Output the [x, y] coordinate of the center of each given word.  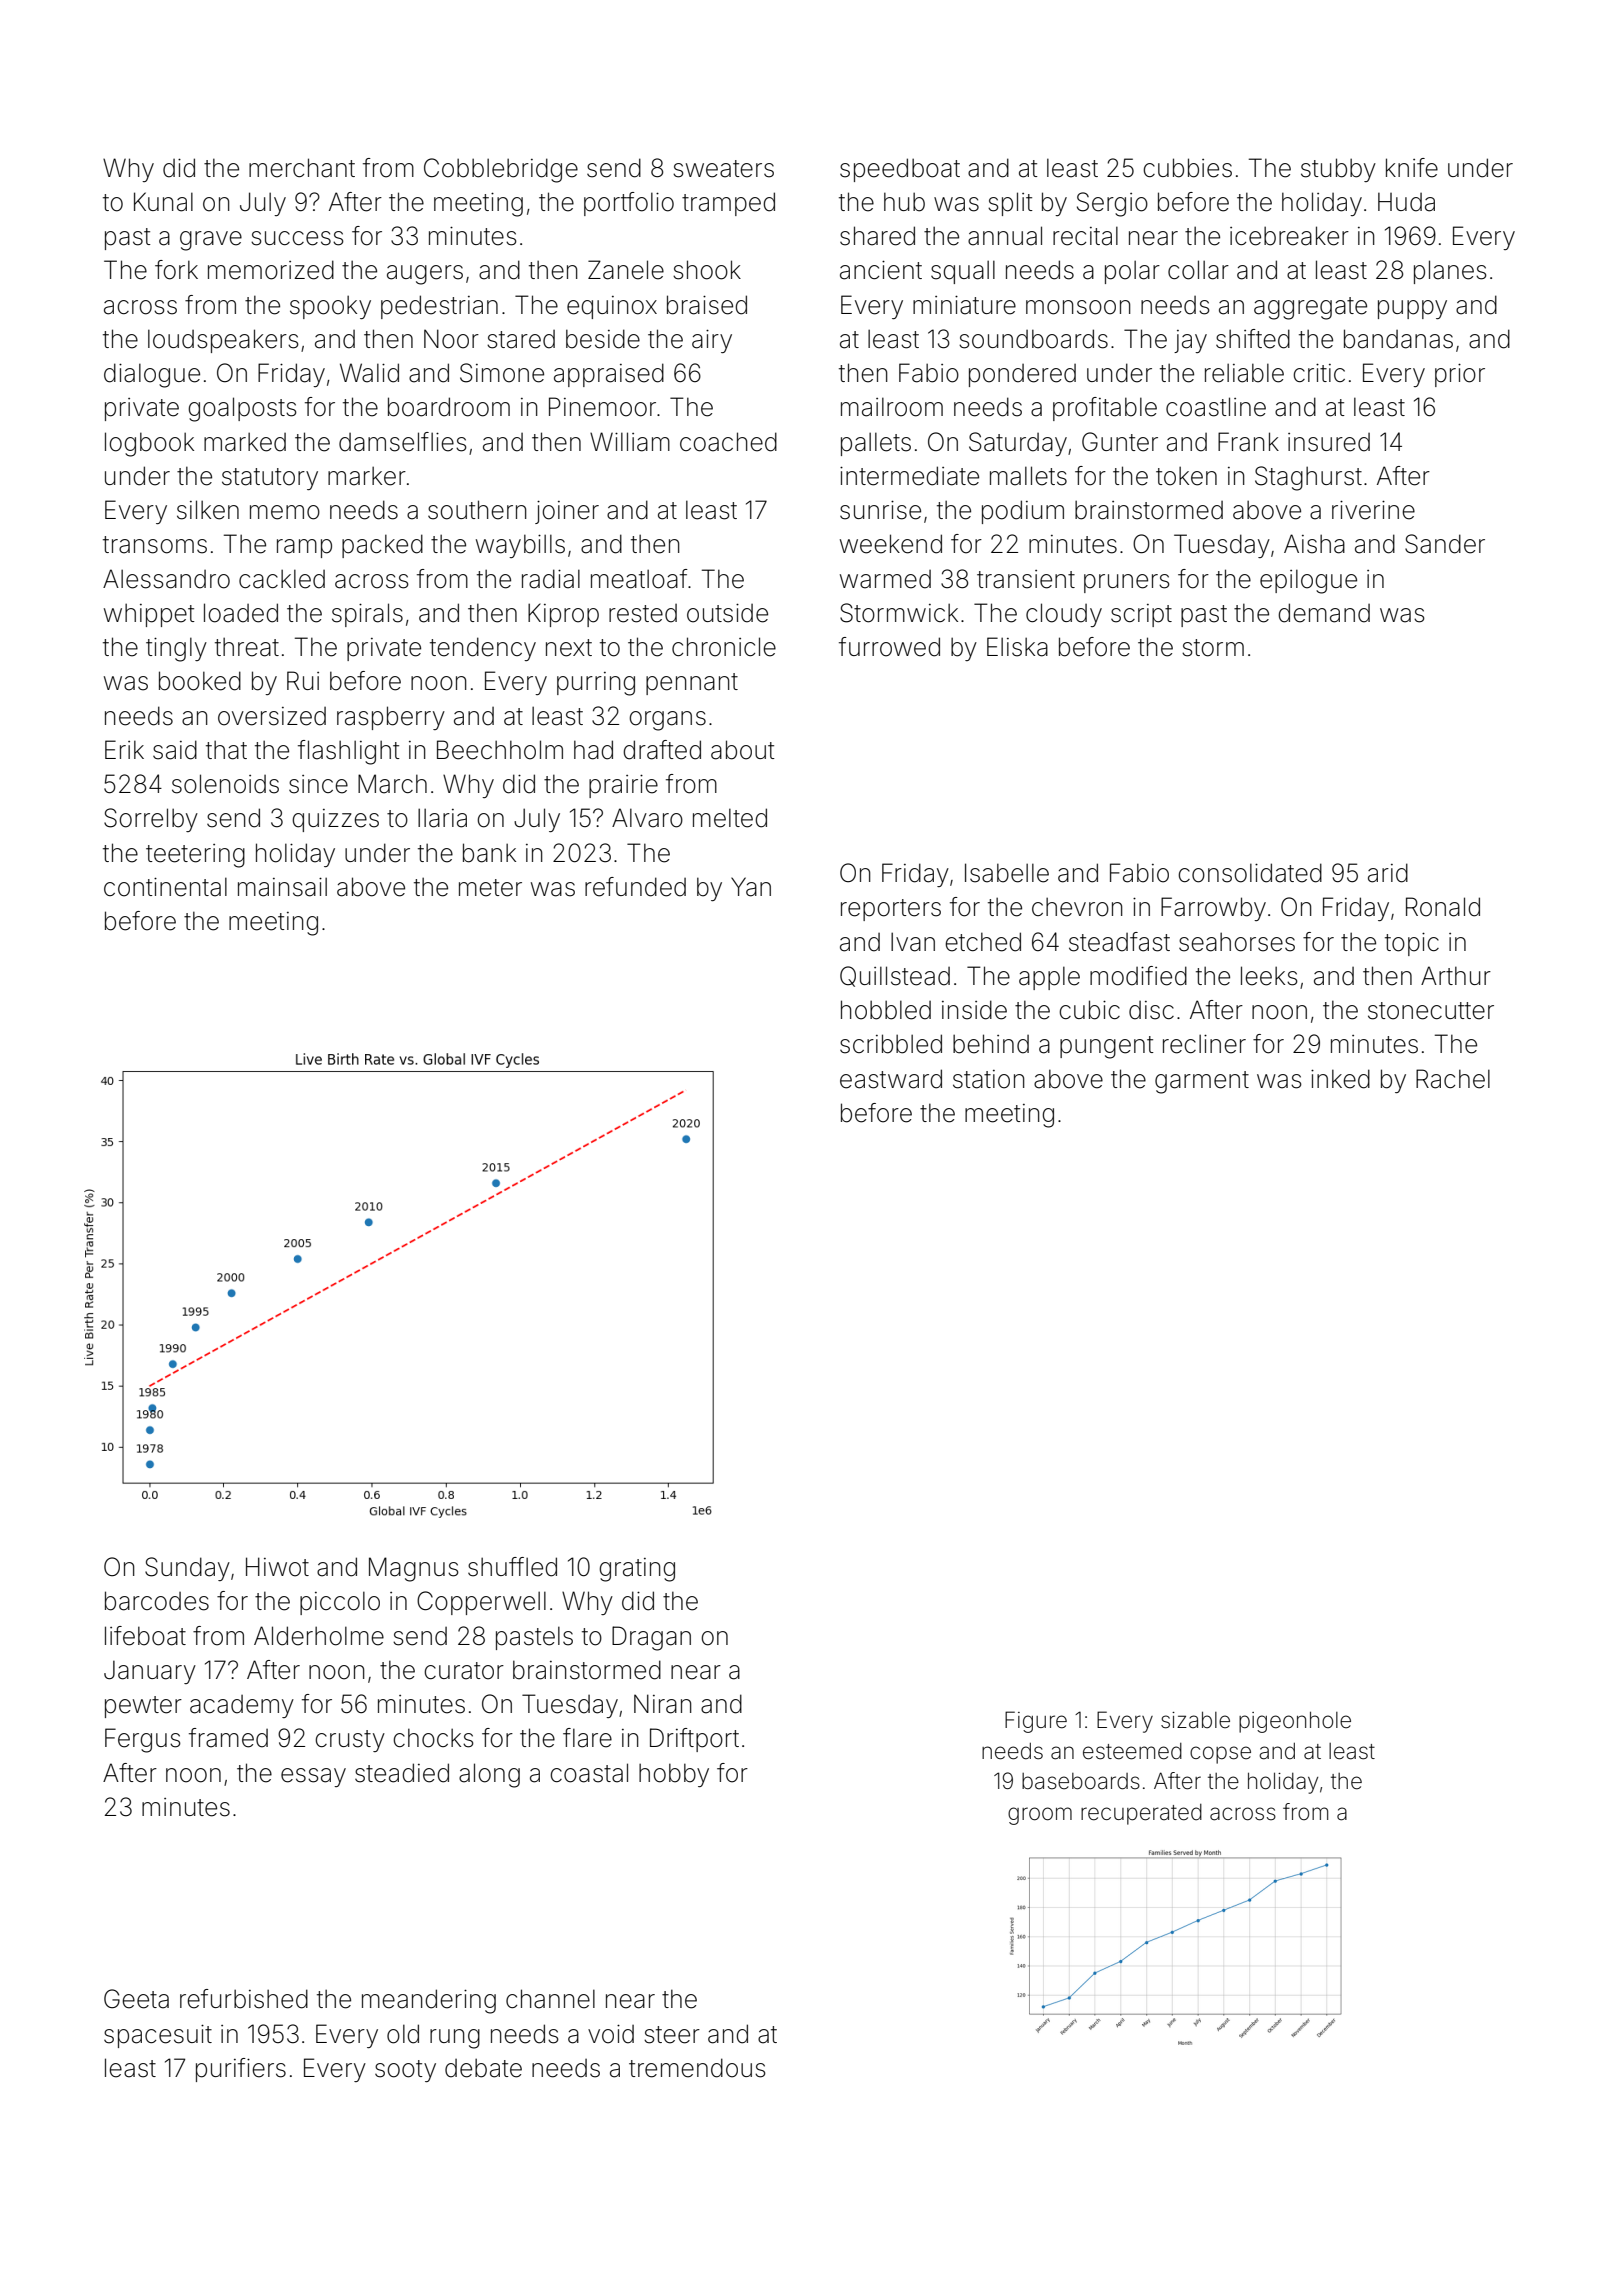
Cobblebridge [501, 170]
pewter [143, 1707]
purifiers [241, 2070]
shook [707, 270]
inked [1340, 1079]
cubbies [1187, 168]
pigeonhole [1295, 1722]
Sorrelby [151, 820]
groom [1040, 1816]
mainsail [282, 887]
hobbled [886, 1010]
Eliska [1017, 647]
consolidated [1250, 873]
